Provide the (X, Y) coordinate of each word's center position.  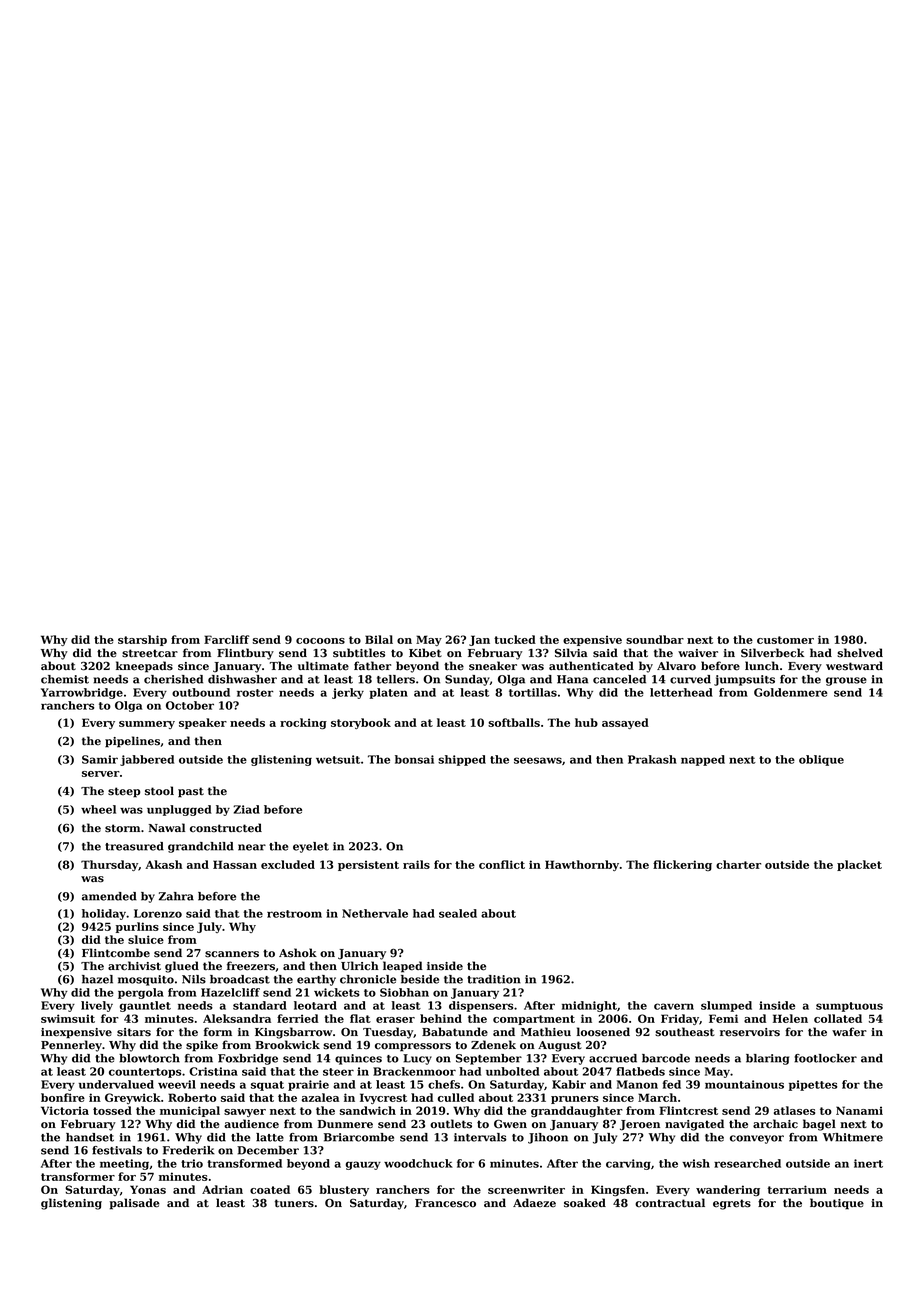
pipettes (813, 1085)
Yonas (148, 1189)
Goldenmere (791, 692)
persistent (368, 865)
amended (109, 896)
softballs (514, 722)
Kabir (569, 1084)
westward (854, 666)
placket (859, 865)
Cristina (213, 1071)
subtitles (359, 653)
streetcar (150, 653)
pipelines (132, 742)
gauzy (363, 1165)
